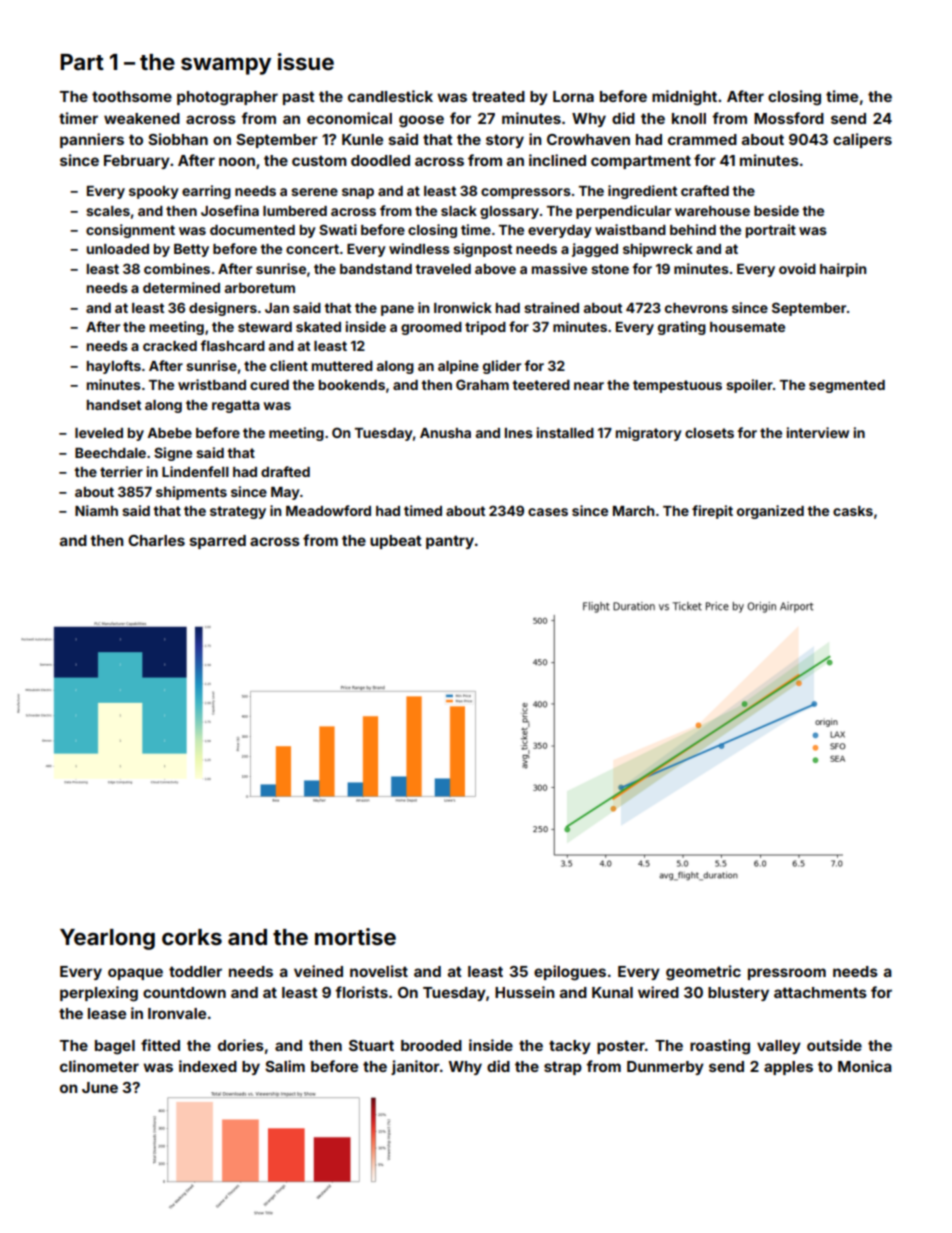  Describe the element at coordinates (563, 1068) in the document. I see `strap` at that location.
